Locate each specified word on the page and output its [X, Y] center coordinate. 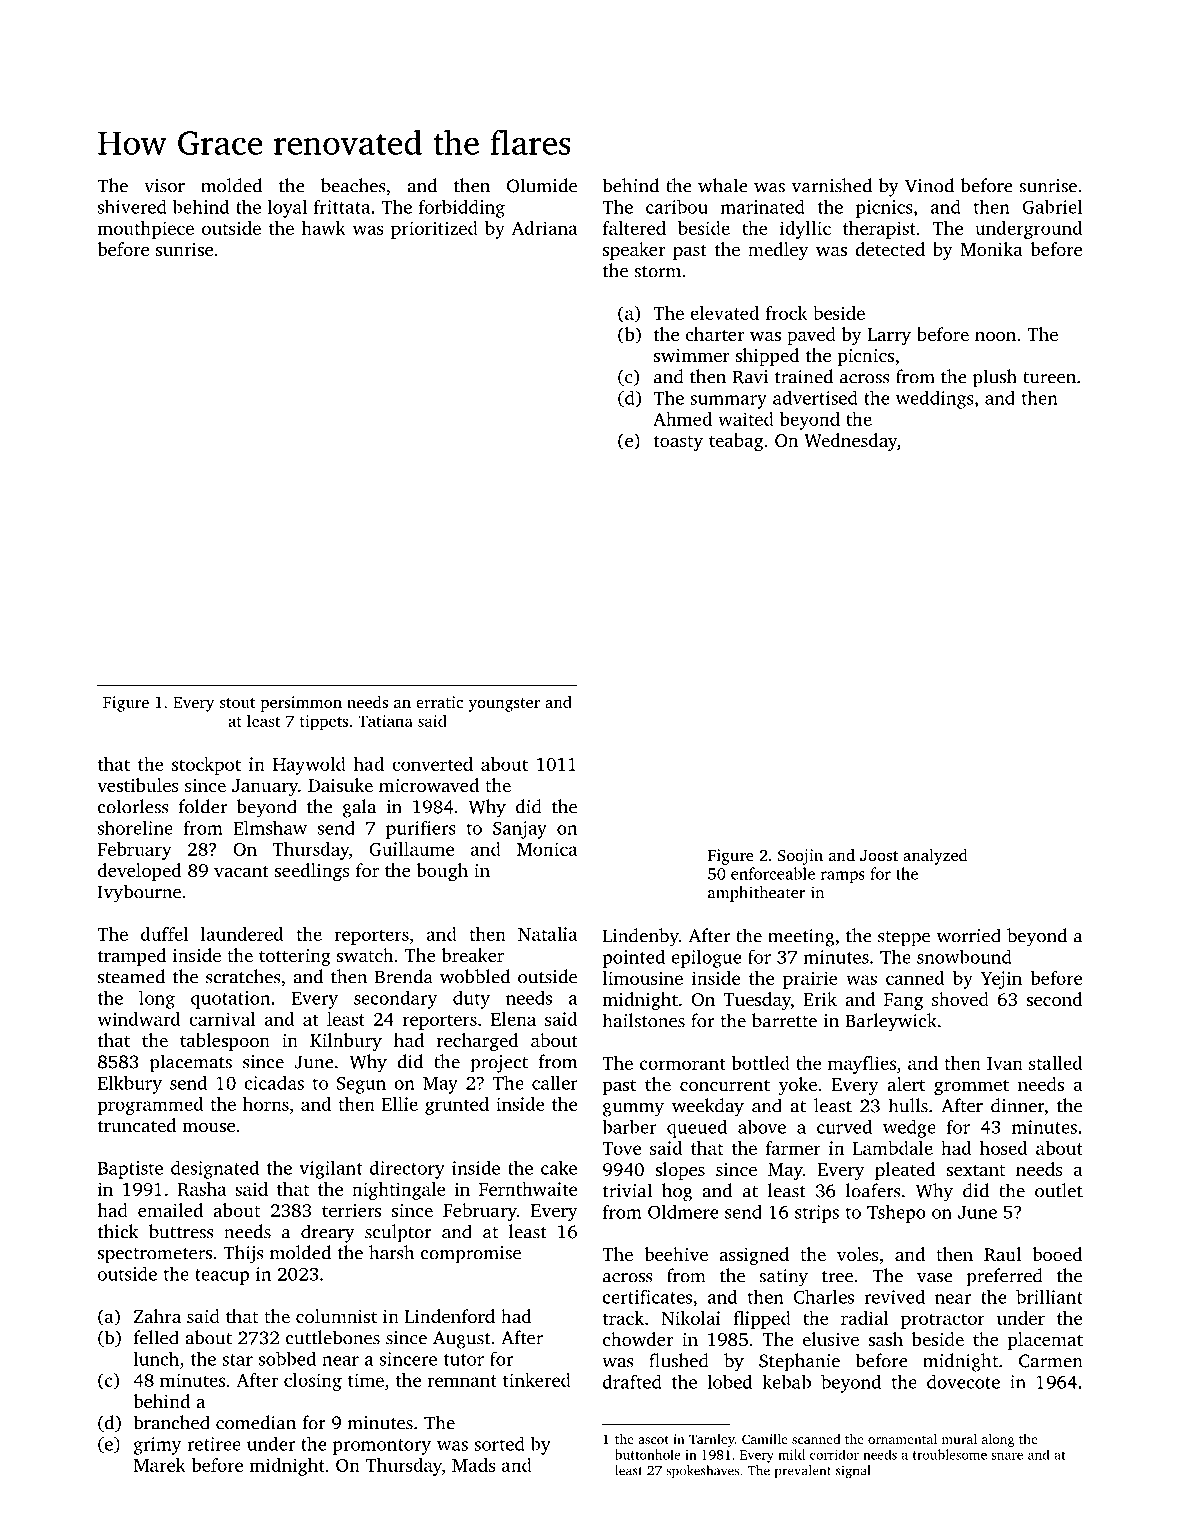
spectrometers [155, 1256]
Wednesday [850, 442]
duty [471, 1000]
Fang [903, 1001]
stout [237, 703]
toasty [678, 443]
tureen [1049, 378]
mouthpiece [145, 230]
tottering [295, 958]
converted [432, 764]
